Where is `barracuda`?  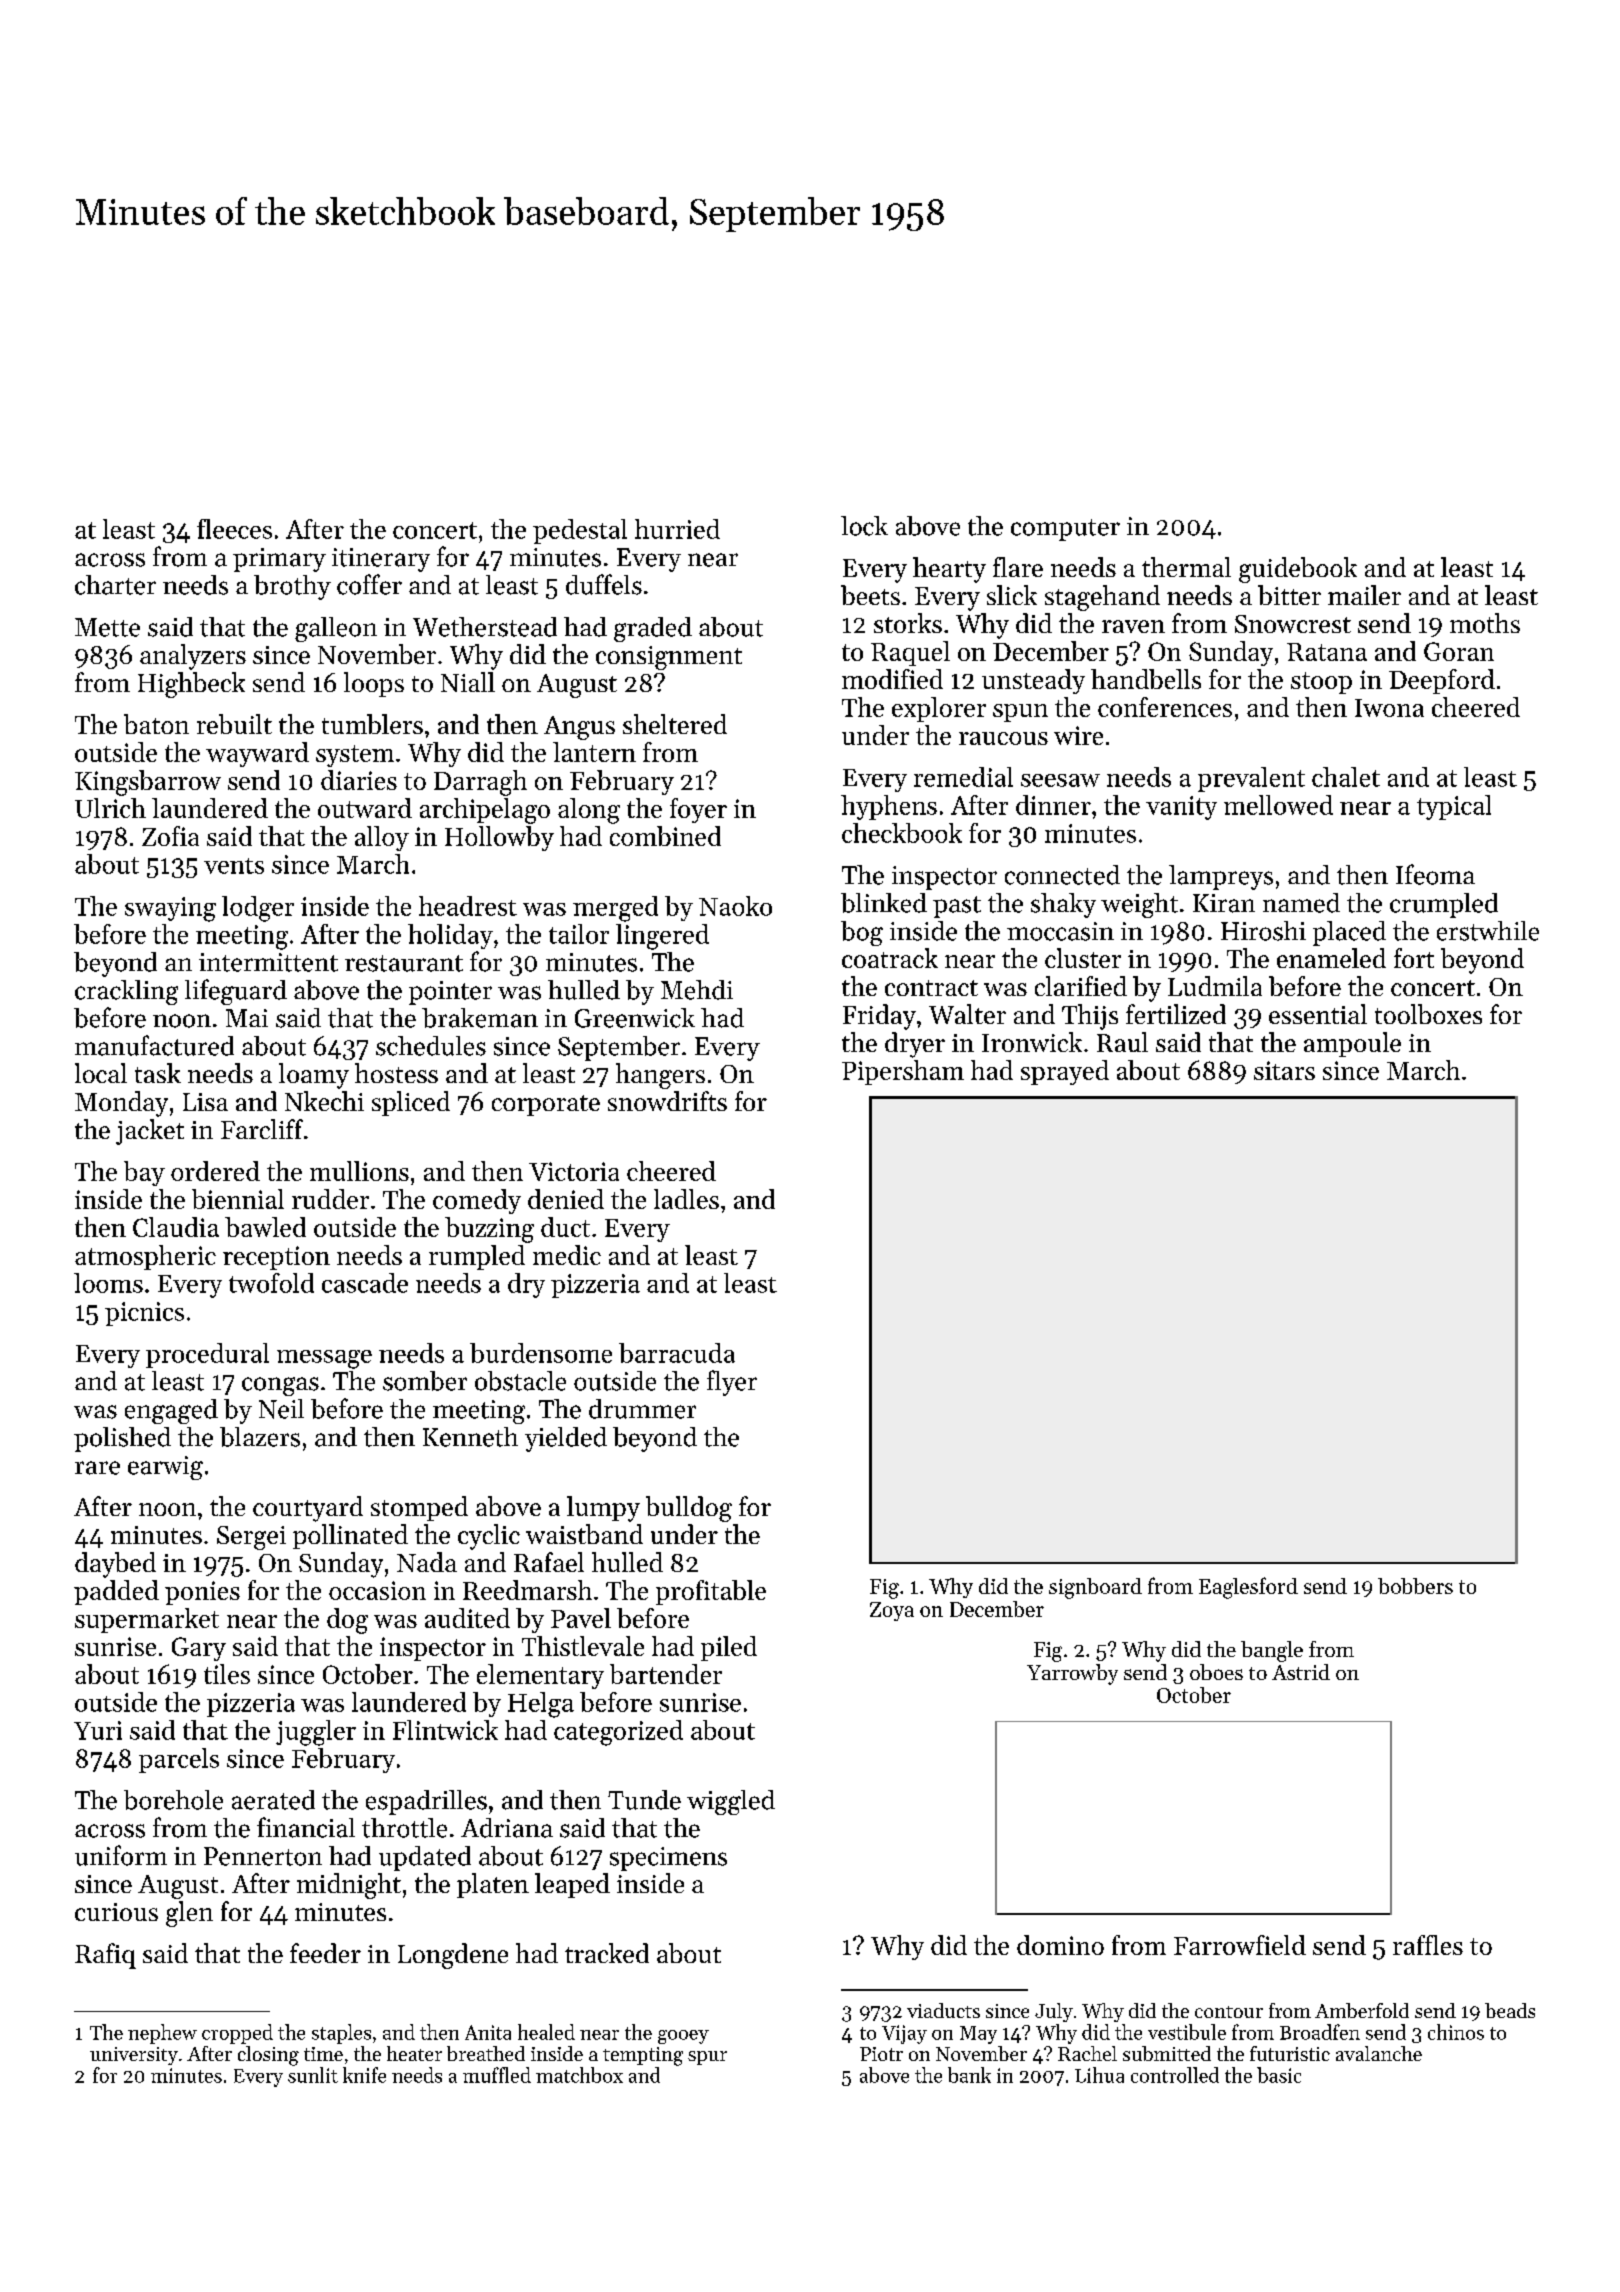
barracuda is located at coordinates (677, 1353).
